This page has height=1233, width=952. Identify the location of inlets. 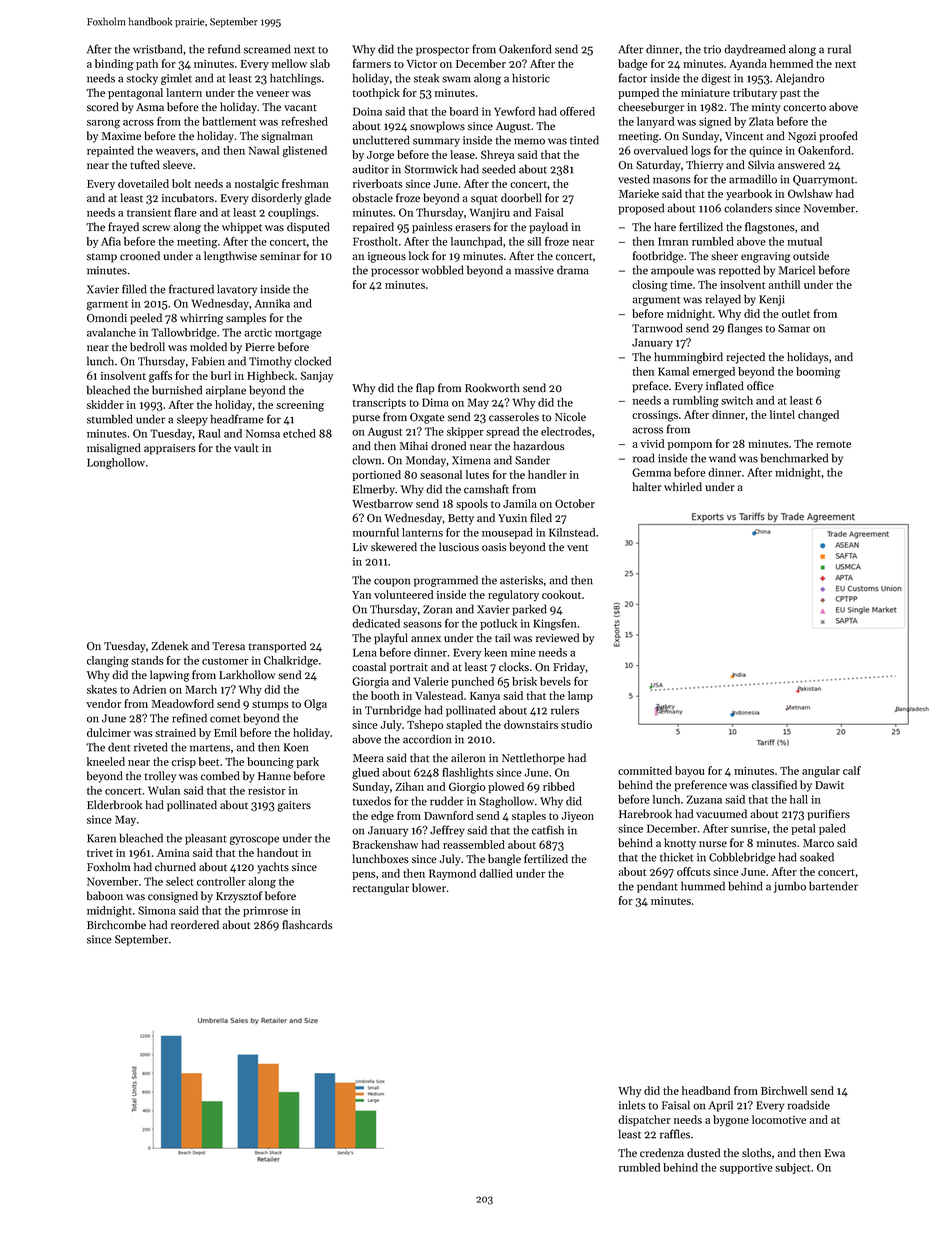
(632, 1105).
